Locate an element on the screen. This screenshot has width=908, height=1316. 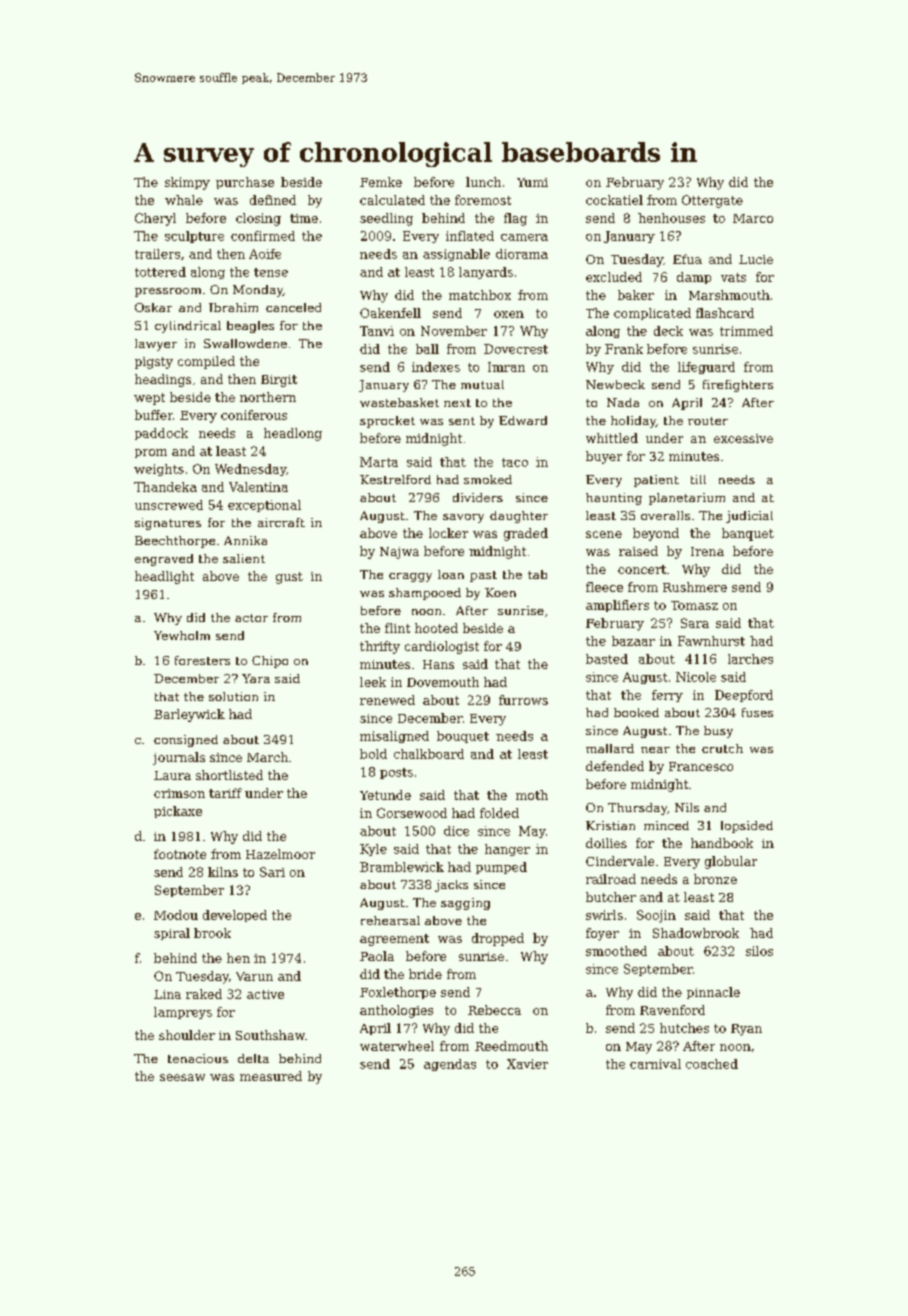
Ottergate is located at coordinates (712, 201).
